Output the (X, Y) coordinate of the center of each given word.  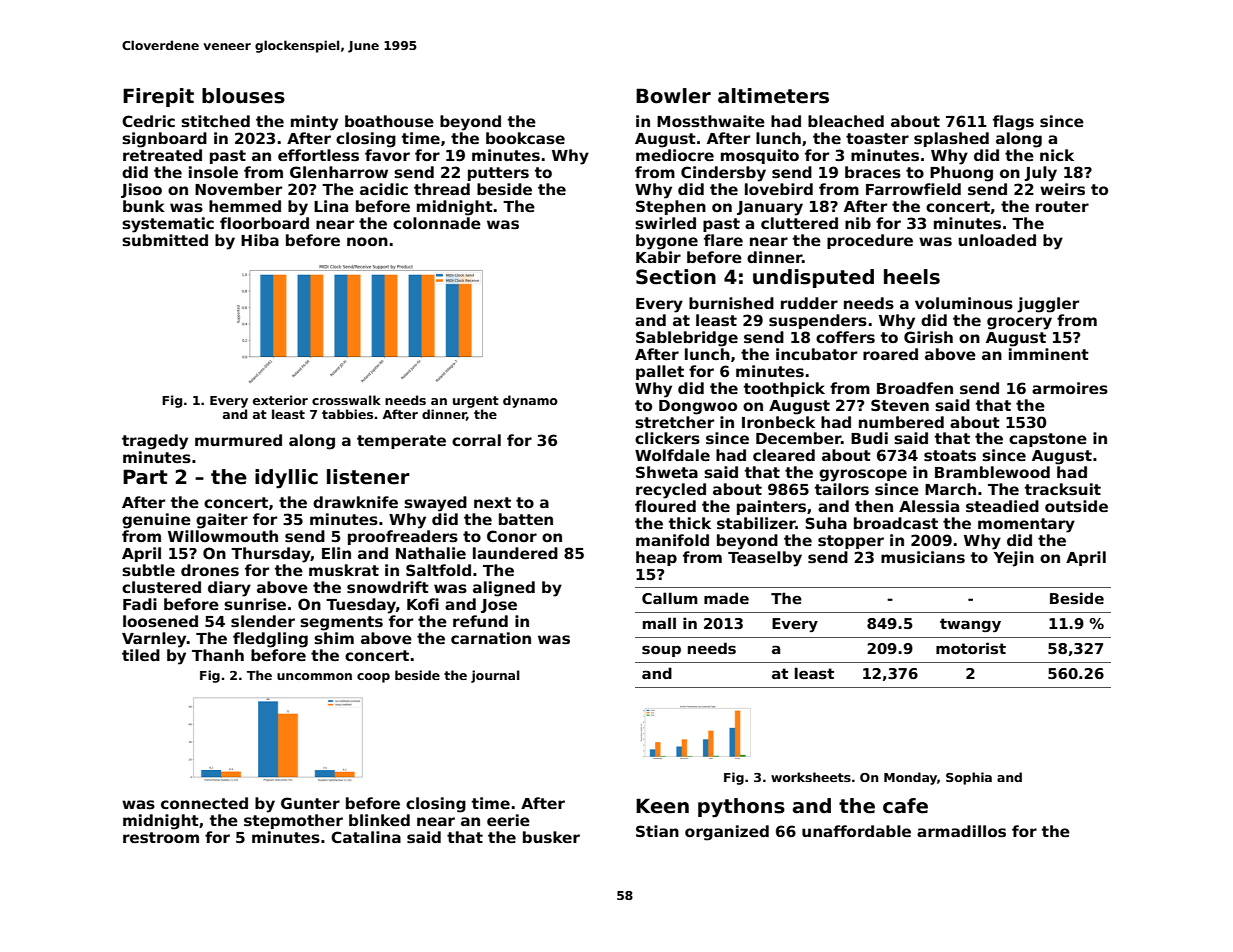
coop (373, 678)
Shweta (667, 472)
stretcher (674, 422)
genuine (156, 521)
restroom (161, 837)
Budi (869, 438)
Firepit (158, 97)
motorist (971, 648)
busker (551, 837)
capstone (1048, 440)
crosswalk (346, 400)
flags (1013, 123)
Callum (670, 598)
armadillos (961, 831)
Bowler (673, 96)
